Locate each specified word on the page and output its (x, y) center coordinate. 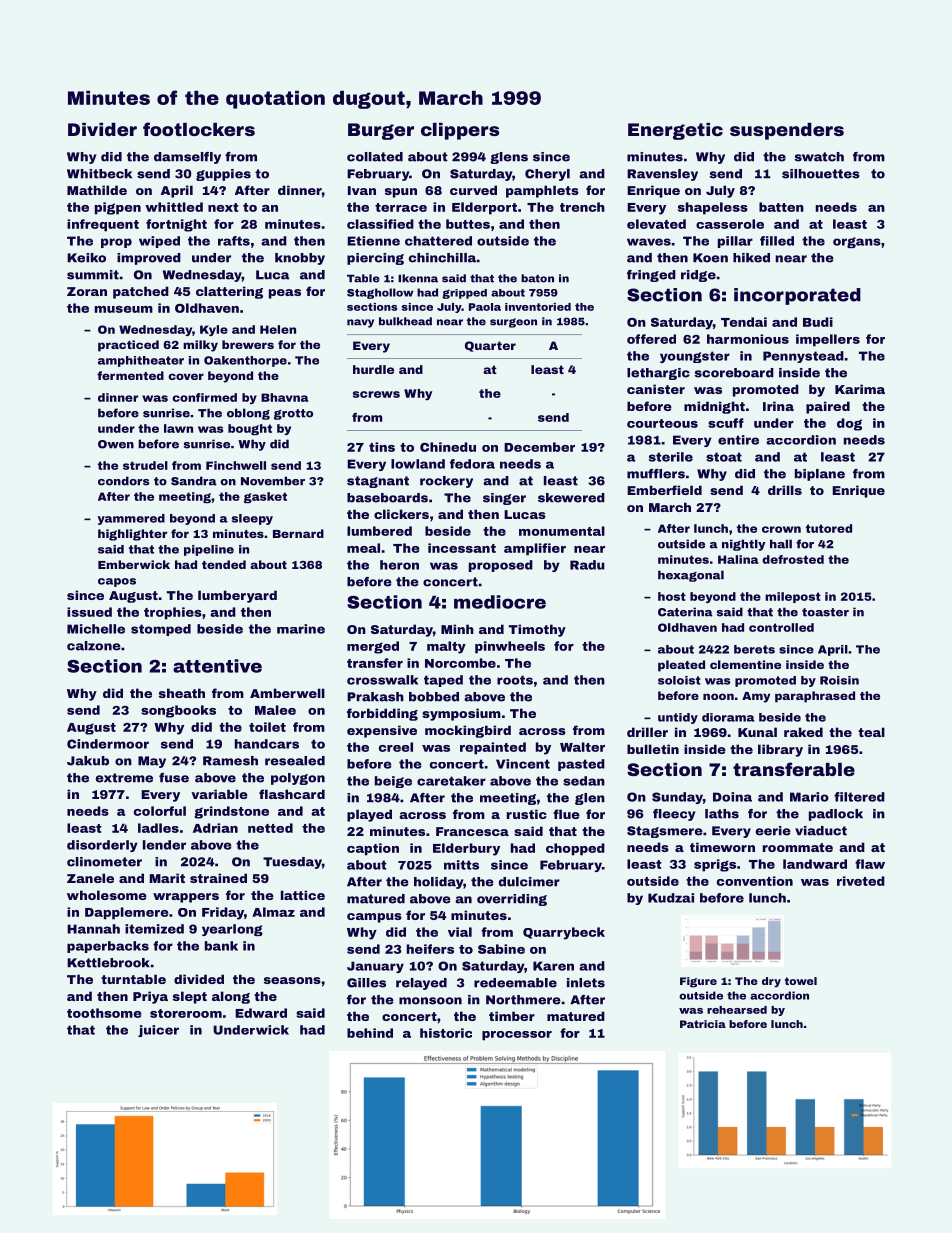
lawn (178, 428)
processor (517, 1036)
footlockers (199, 129)
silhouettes (821, 174)
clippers (460, 131)
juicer (158, 1031)
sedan (584, 781)
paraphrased (815, 697)
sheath (182, 693)
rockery (446, 482)
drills (785, 490)
